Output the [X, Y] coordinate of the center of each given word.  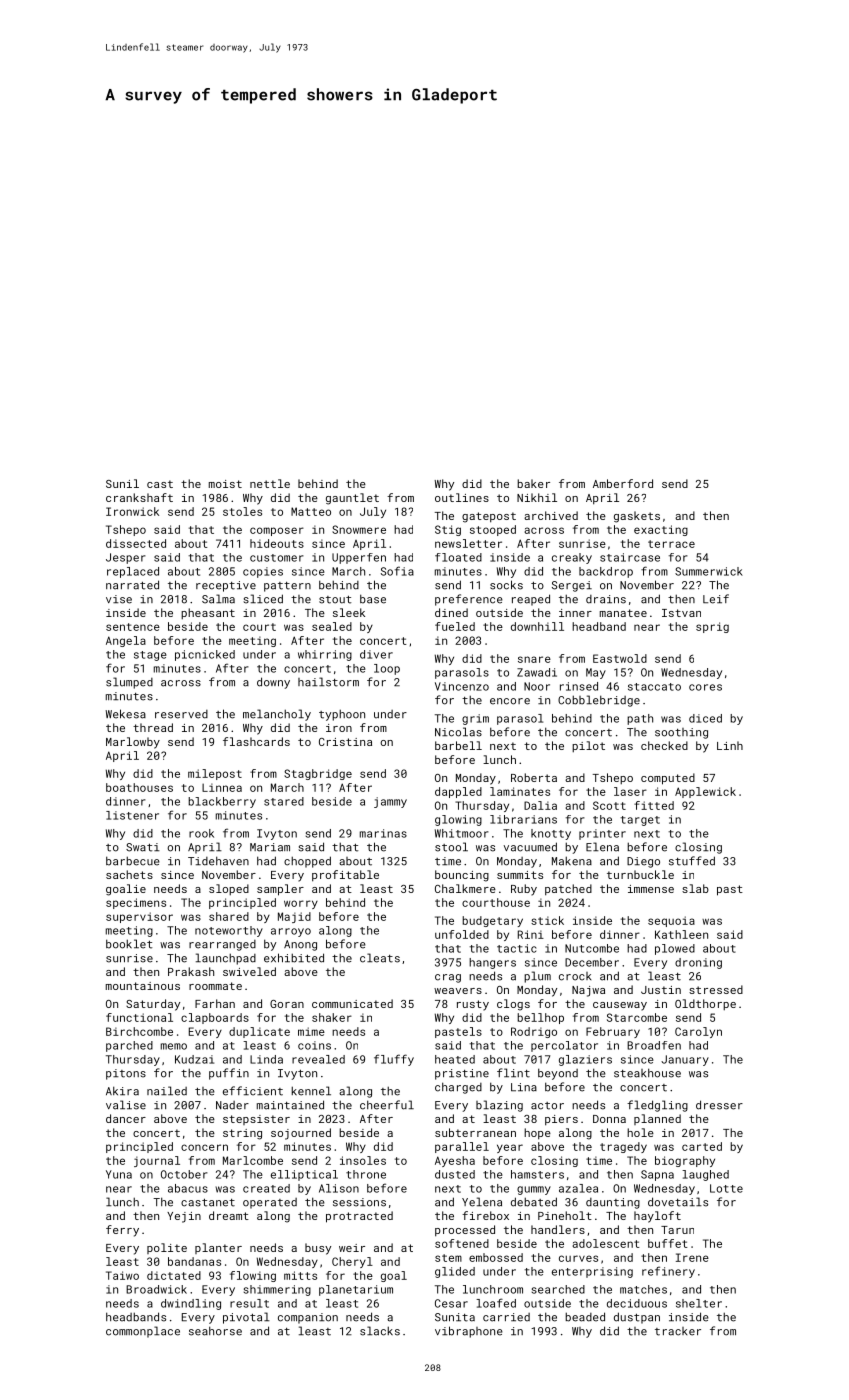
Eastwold [620, 658]
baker [533, 483]
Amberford [623, 483]
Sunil [122, 483]
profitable [345, 876]
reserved [181, 714]
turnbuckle [640, 874]
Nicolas [458, 732]
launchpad [226, 959]
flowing [253, 1276]
